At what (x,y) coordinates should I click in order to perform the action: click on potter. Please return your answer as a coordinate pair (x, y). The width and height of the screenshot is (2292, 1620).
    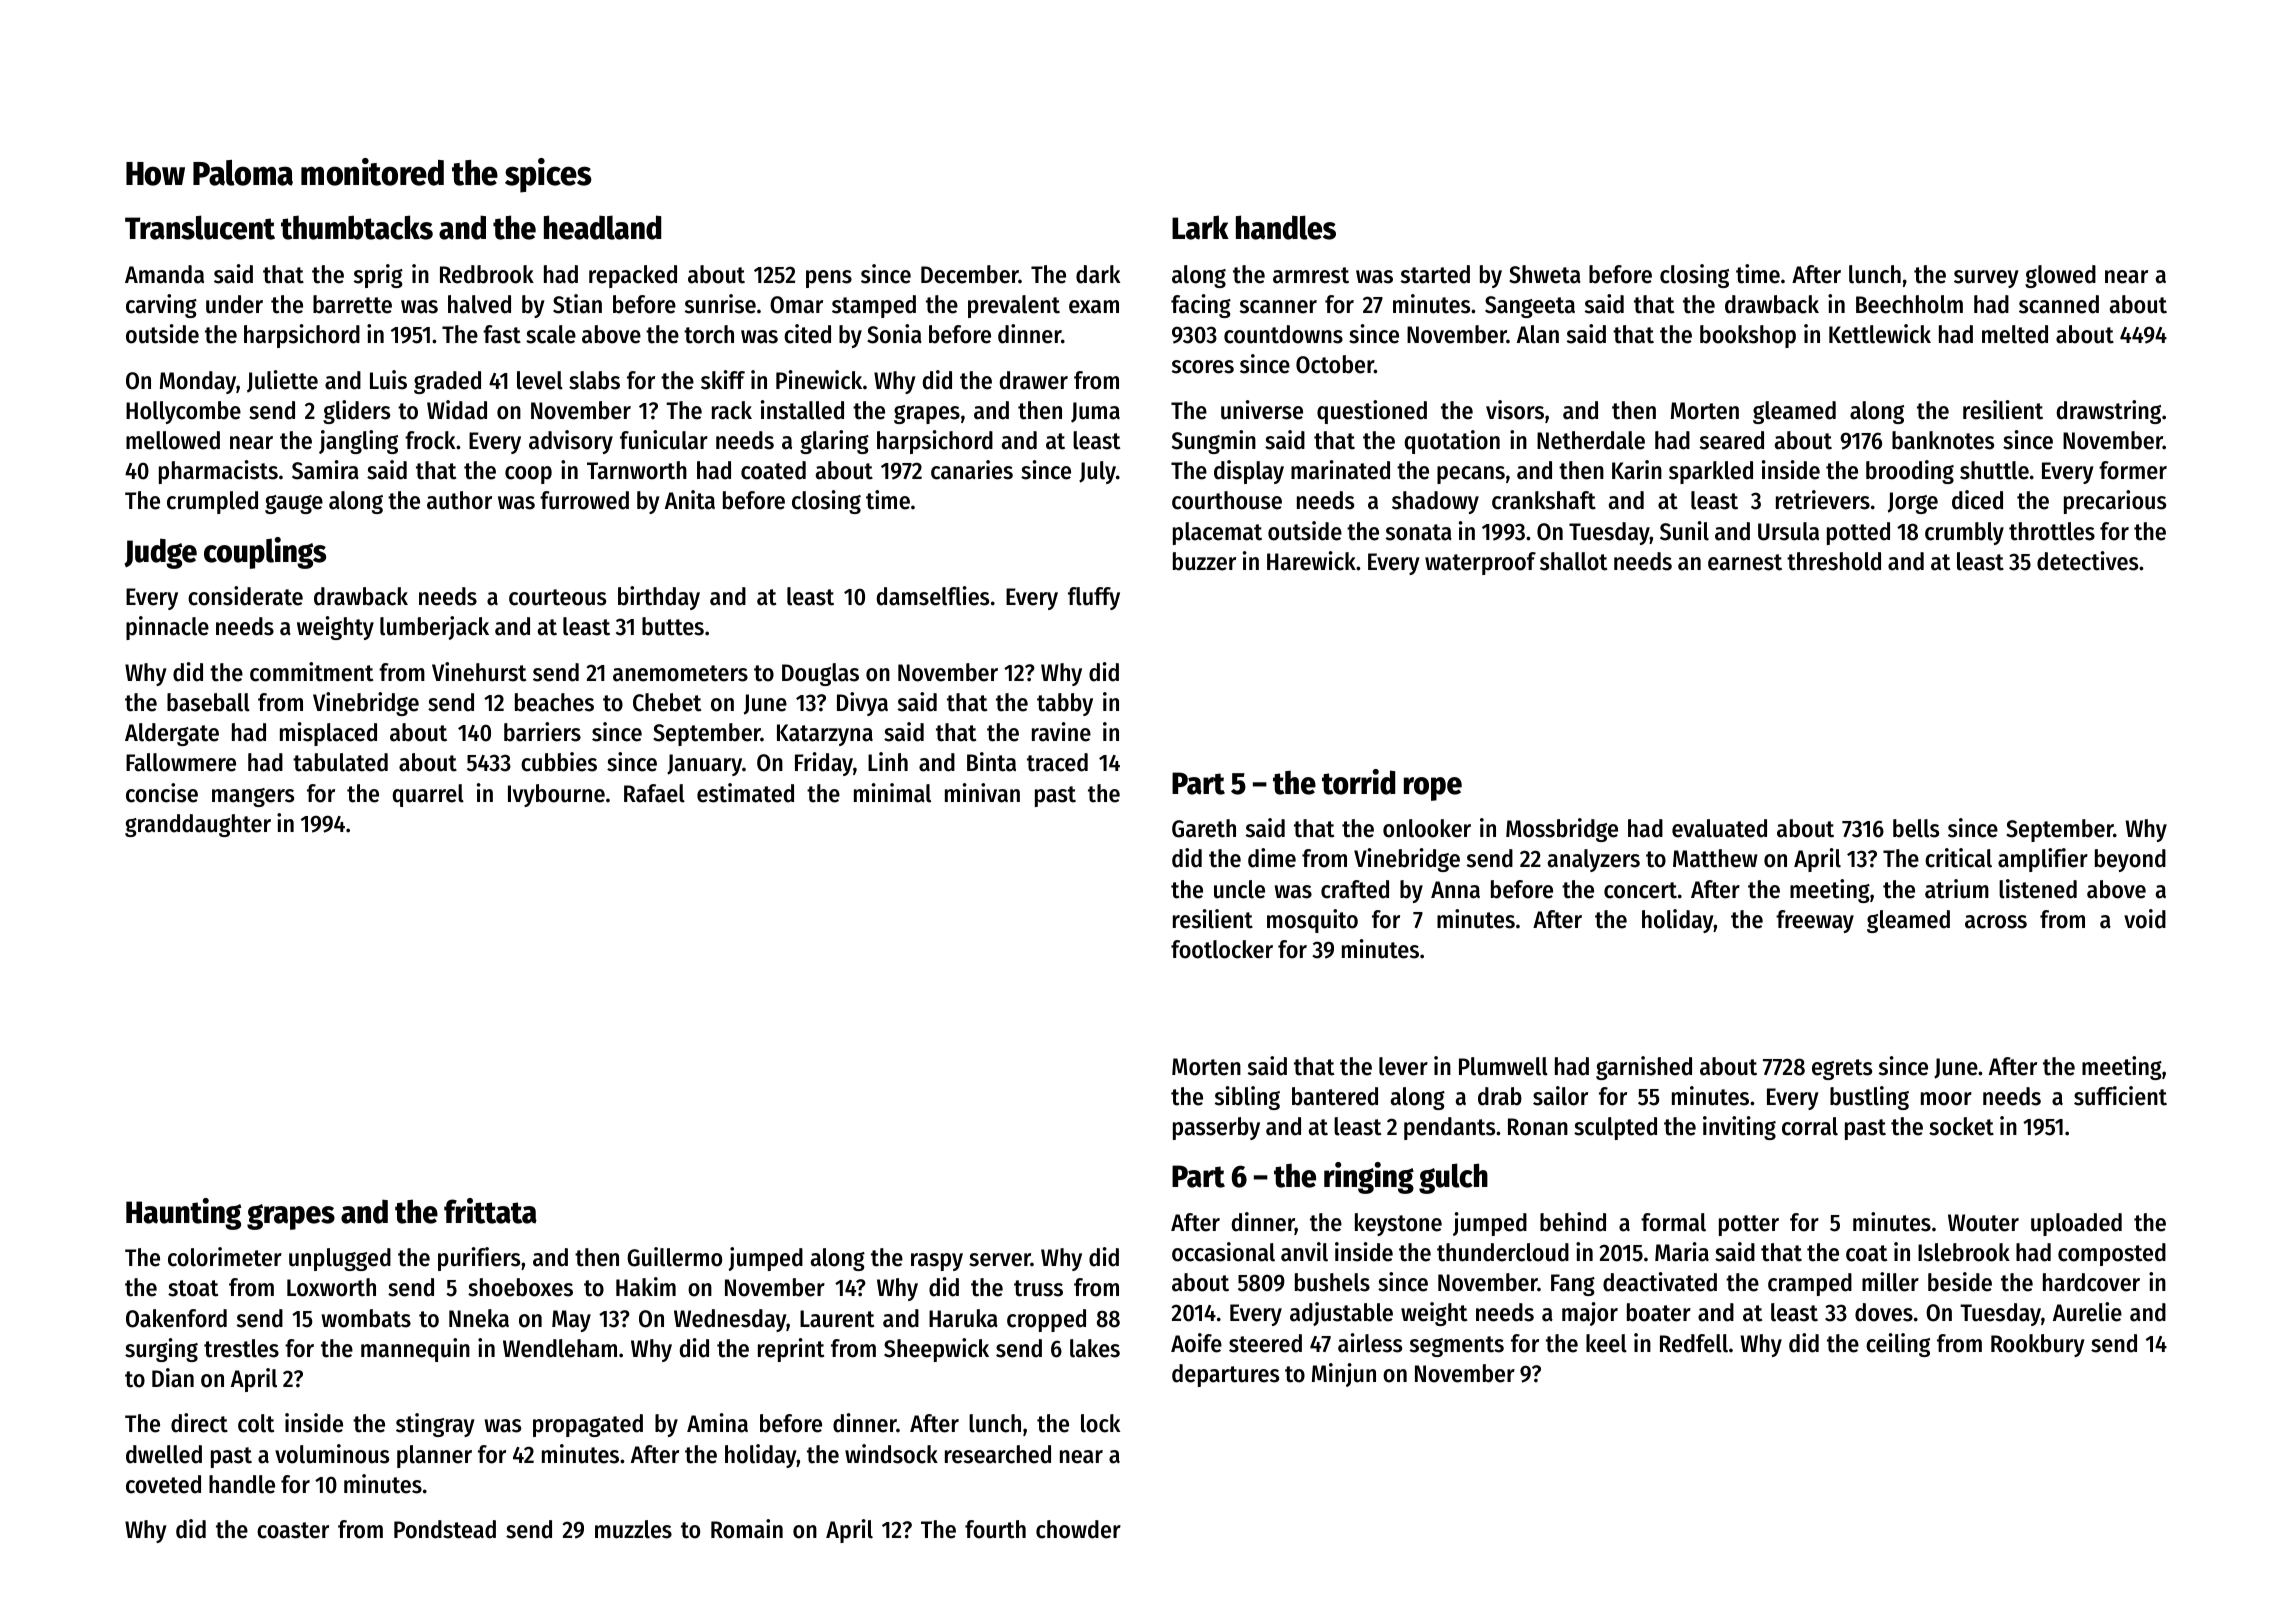
    Looking at the image, I should click on (1749, 1225).
